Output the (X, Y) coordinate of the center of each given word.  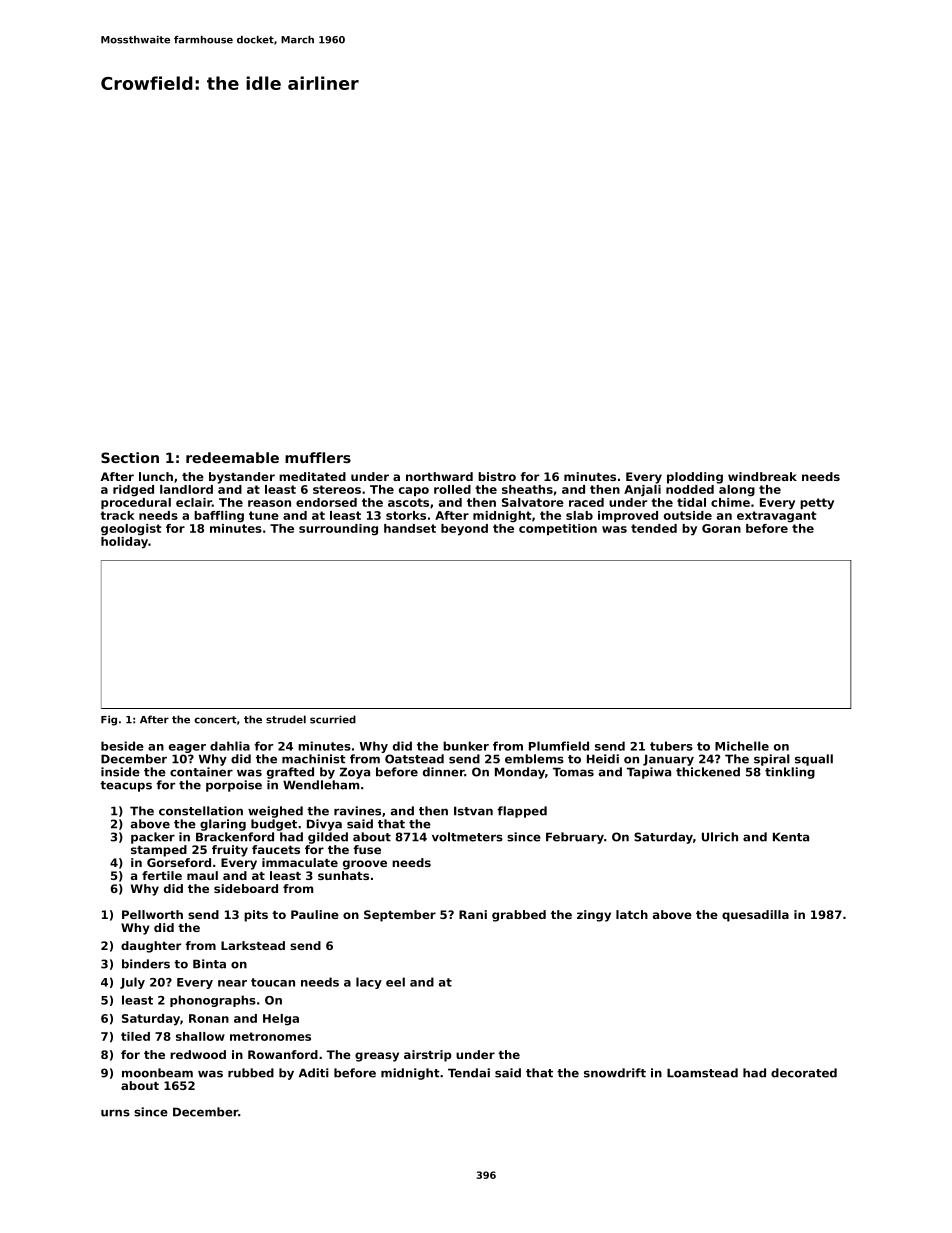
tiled (135, 1036)
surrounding (338, 530)
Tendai (469, 1073)
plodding (695, 478)
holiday (124, 543)
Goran (721, 528)
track (117, 515)
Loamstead (702, 1073)
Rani (473, 914)
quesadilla (755, 916)
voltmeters (467, 837)
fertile (162, 875)
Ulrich (720, 837)
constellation (201, 811)
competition (558, 529)
